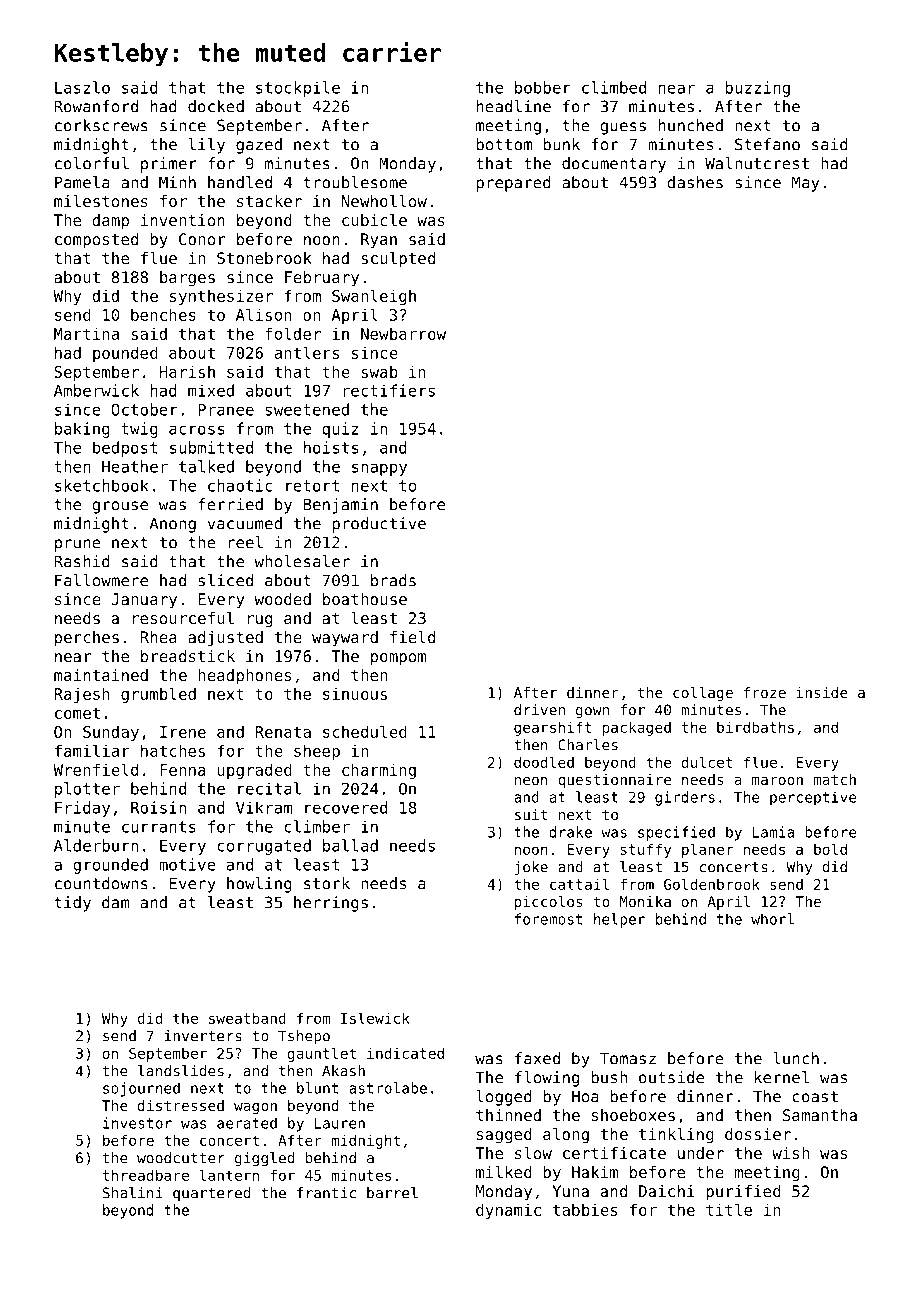 The image size is (924, 1308). Describe the element at coordinates (247, 1018) in the screenshot. I see `sweatband` at that location.
